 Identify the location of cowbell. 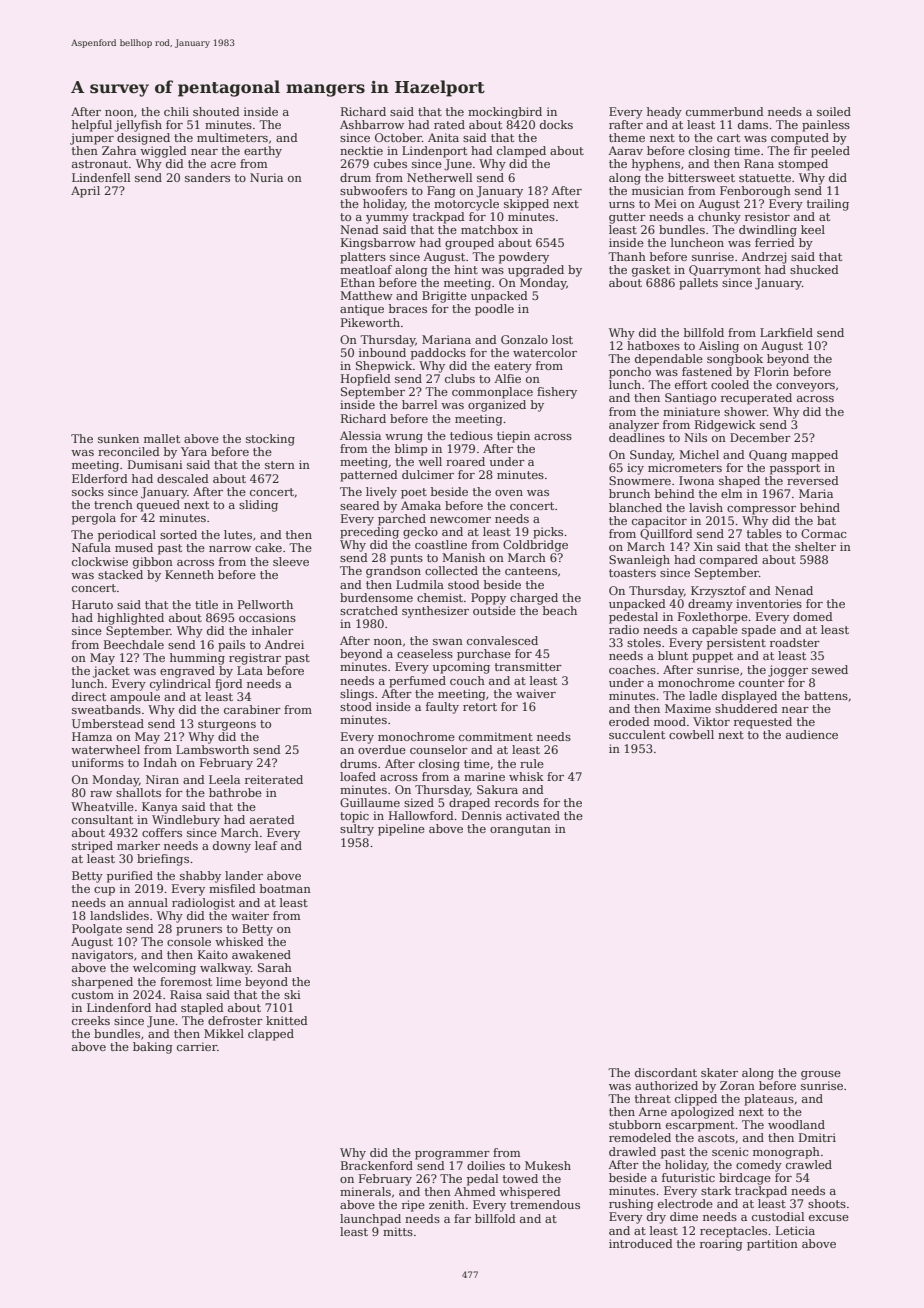
(691, 734).
